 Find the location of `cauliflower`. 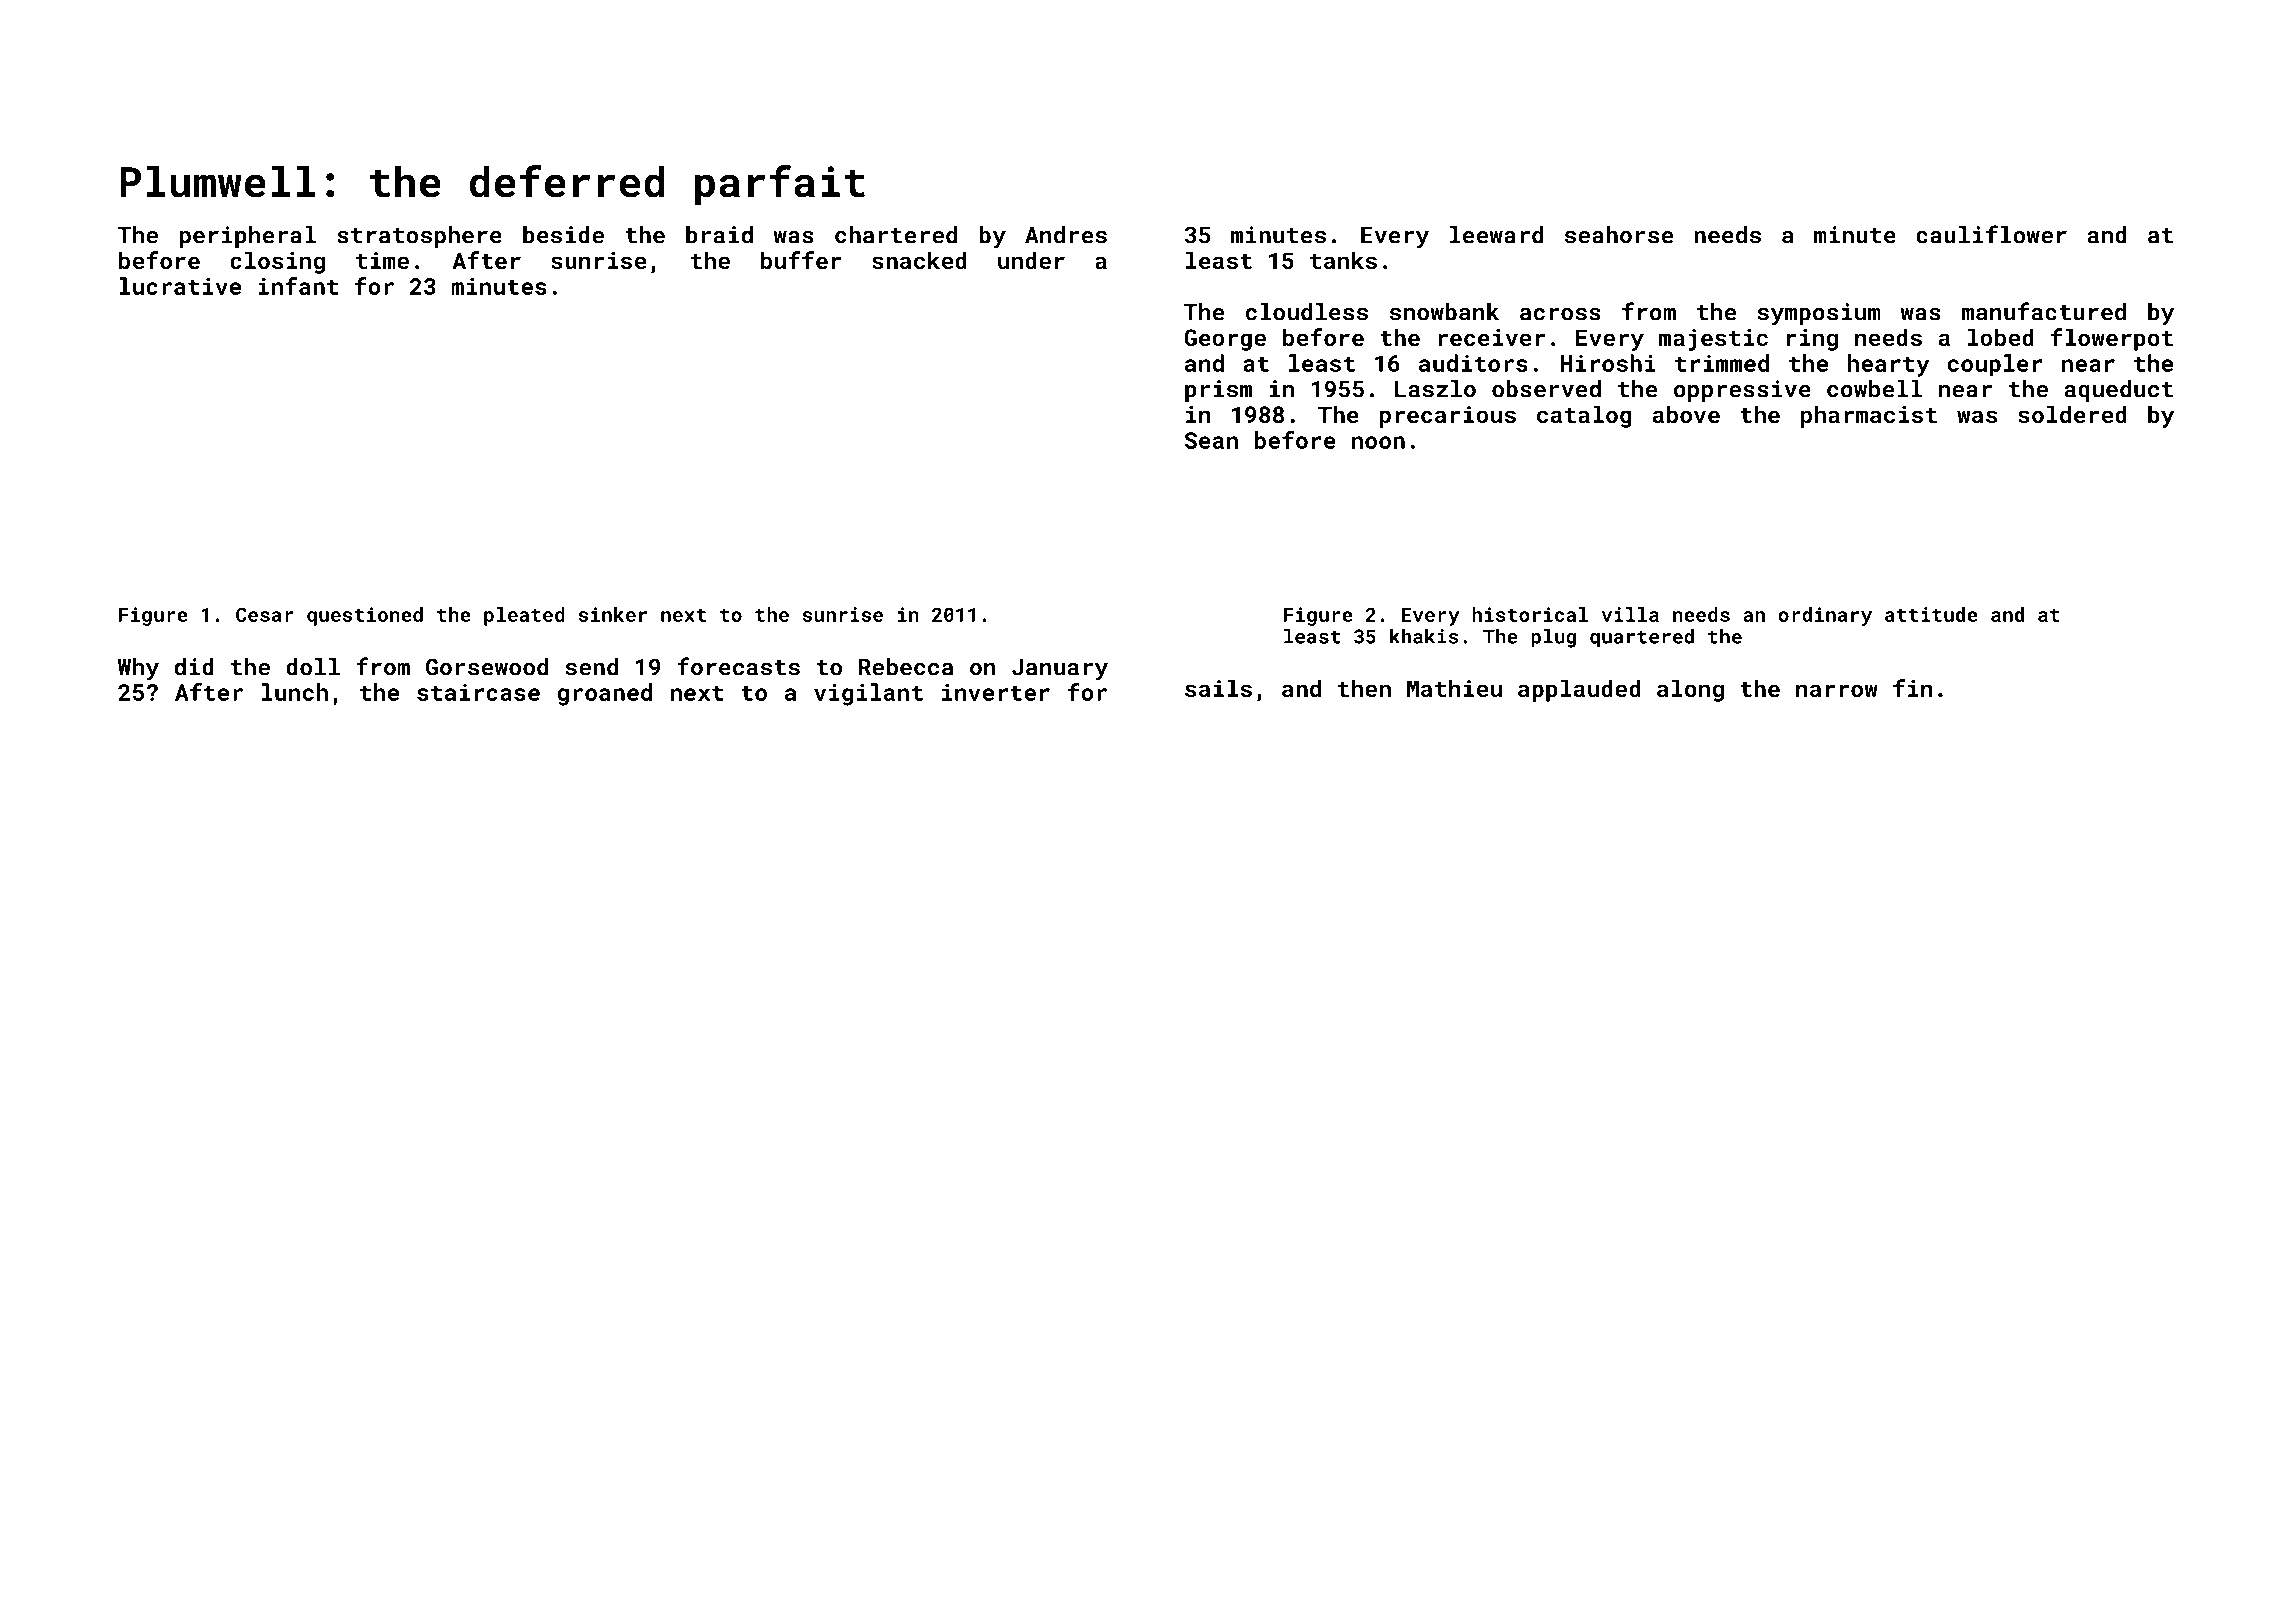

cauliflower is located at coordinates (1991, 234).
